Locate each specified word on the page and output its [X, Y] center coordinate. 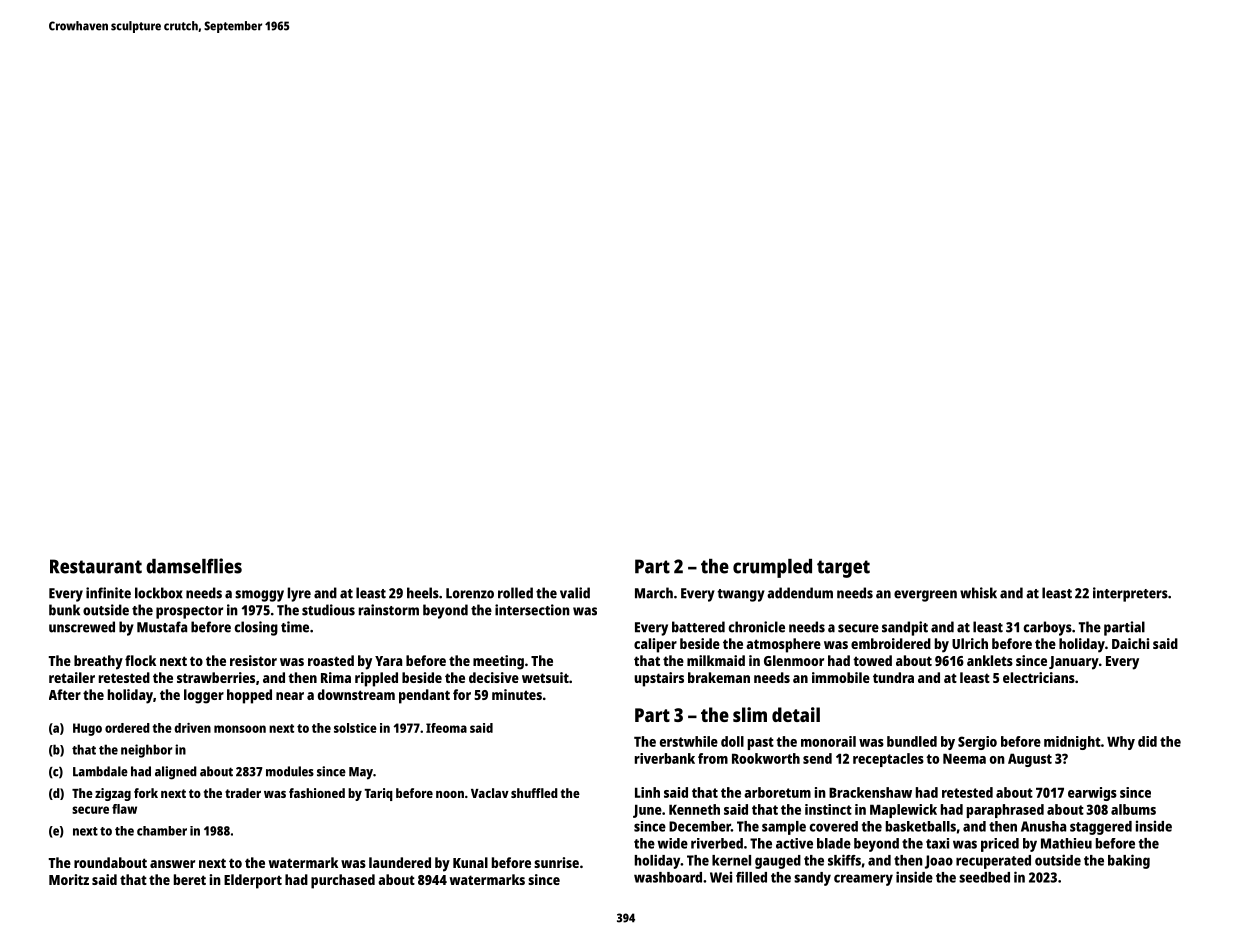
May [361, 773]
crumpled [772, 568]
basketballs [921, 826]
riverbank [665, 758]
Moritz [69, 879]
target [843, 569]
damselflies [194, 566]
